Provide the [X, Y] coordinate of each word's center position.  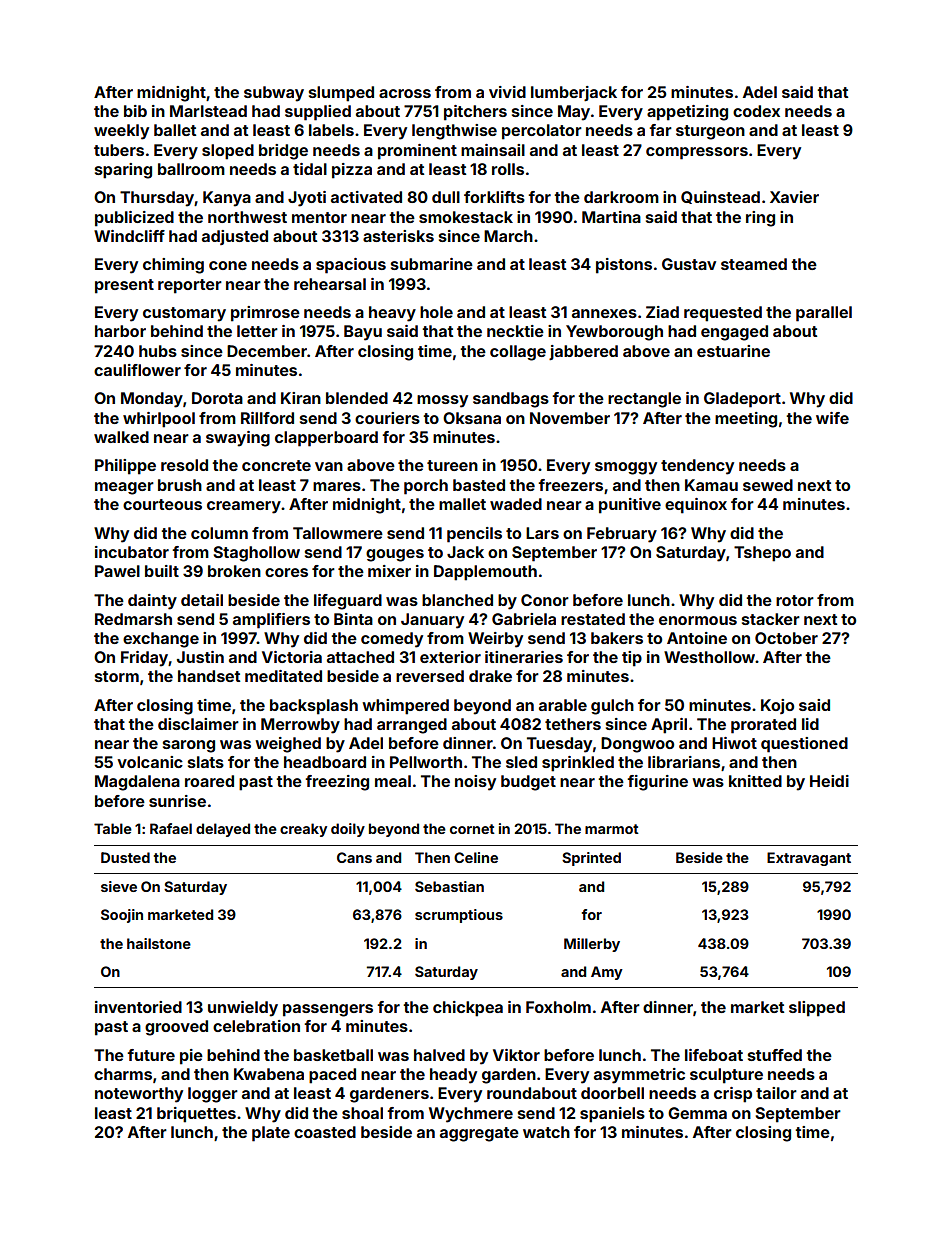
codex [756, 111]
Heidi [829, 781]
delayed [223, 830]
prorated [763, 726]
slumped [341, 94]
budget [528, 783]
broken [234, 571]
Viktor [516, 1055]
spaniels [612, 1115]
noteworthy [139, 1095]
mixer [389, 571]
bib [135, 111]
